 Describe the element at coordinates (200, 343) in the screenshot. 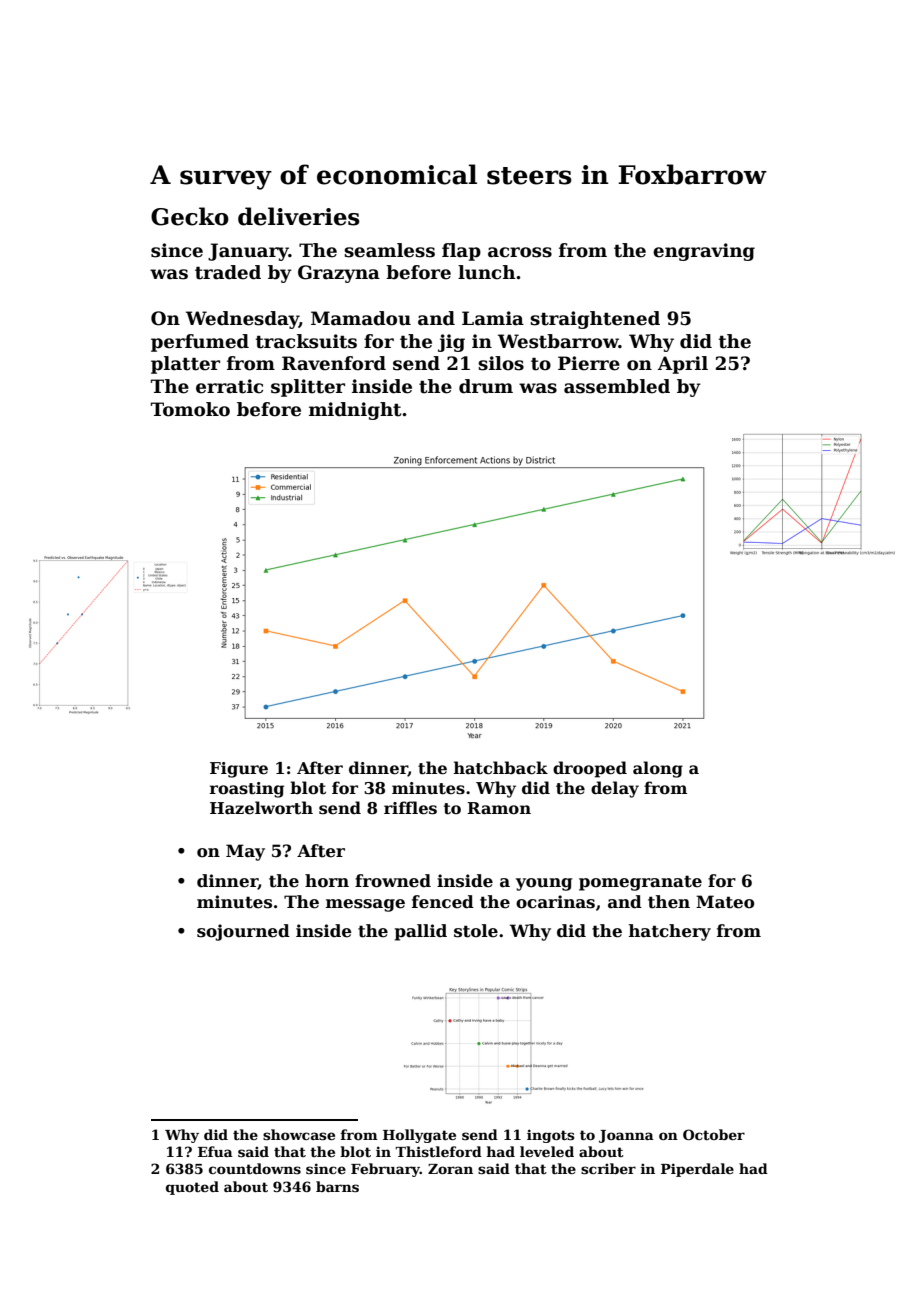

I see `perfumed` at that location.
